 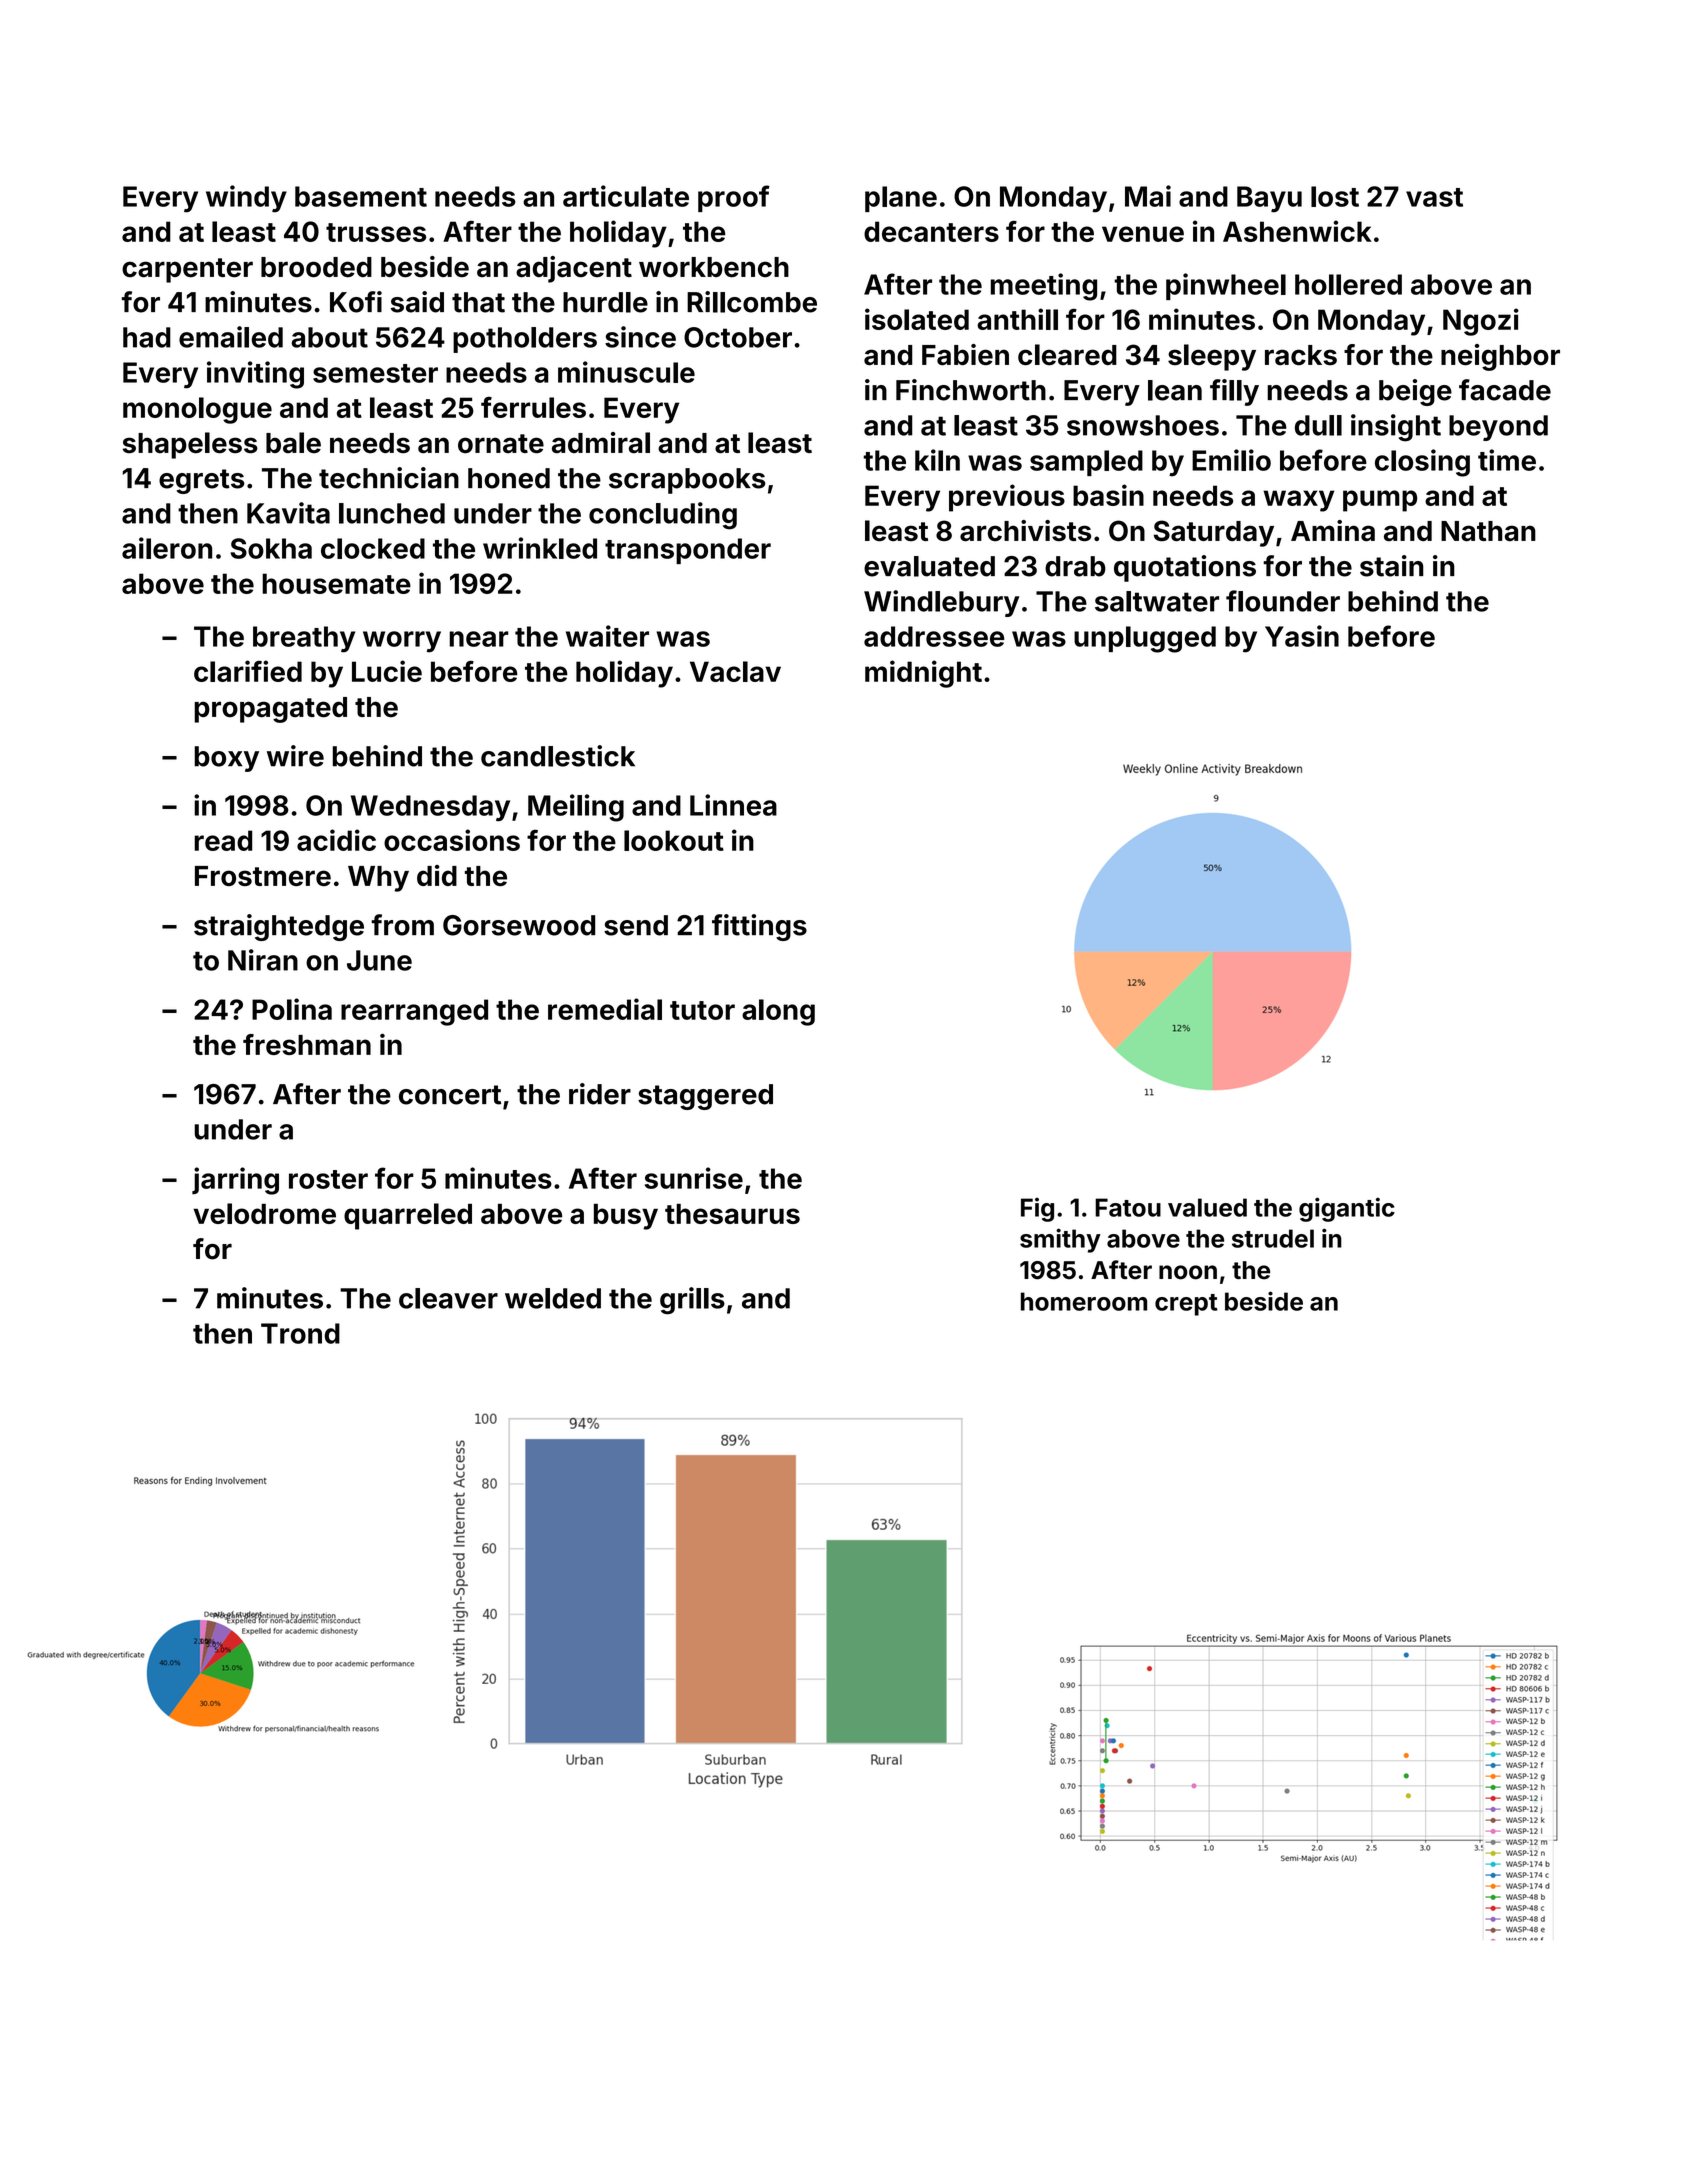 I want to click on Trond, so click(x=300, y=1333).
